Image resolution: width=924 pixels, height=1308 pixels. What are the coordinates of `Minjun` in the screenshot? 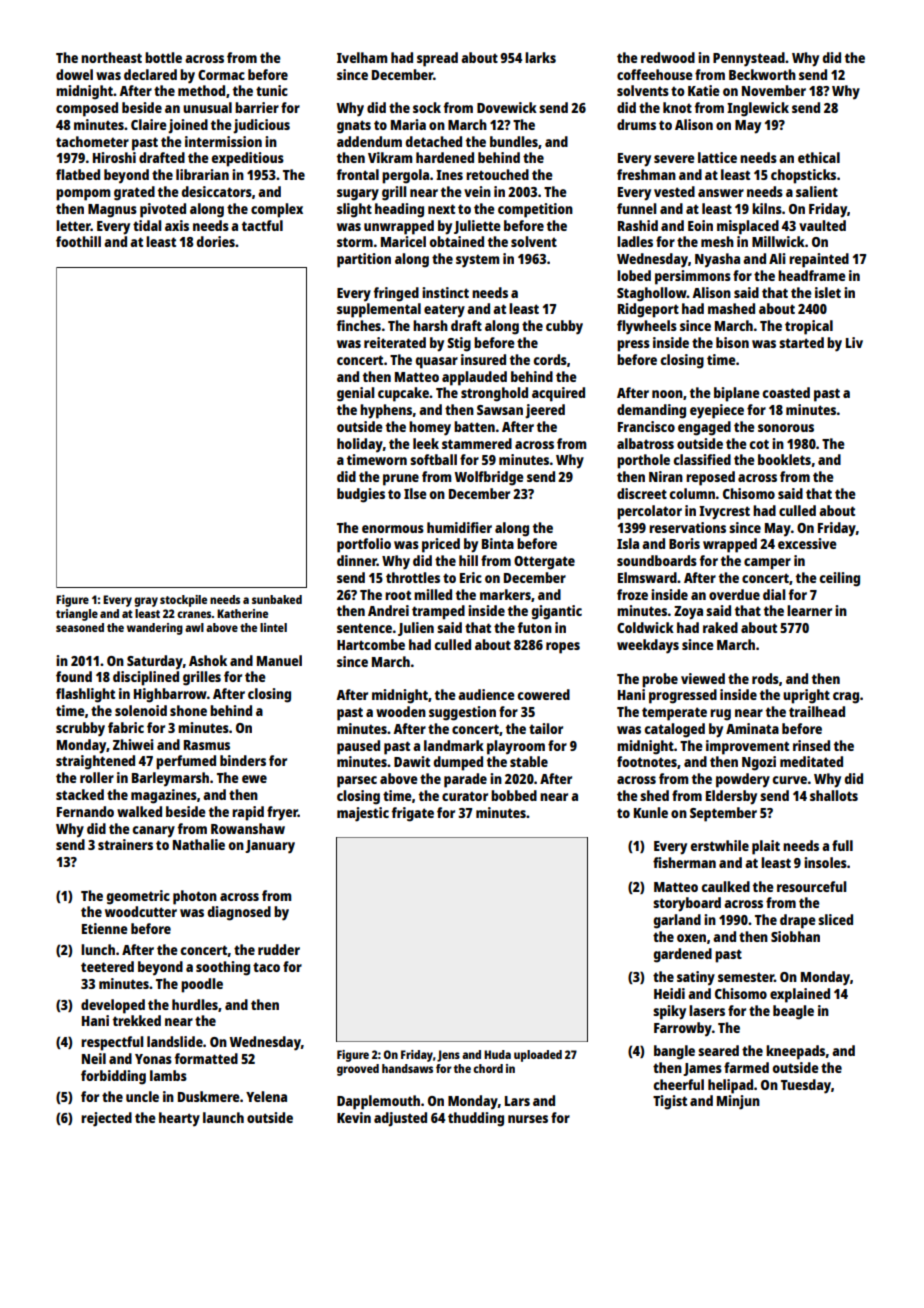 It's located at (738, 1102).
